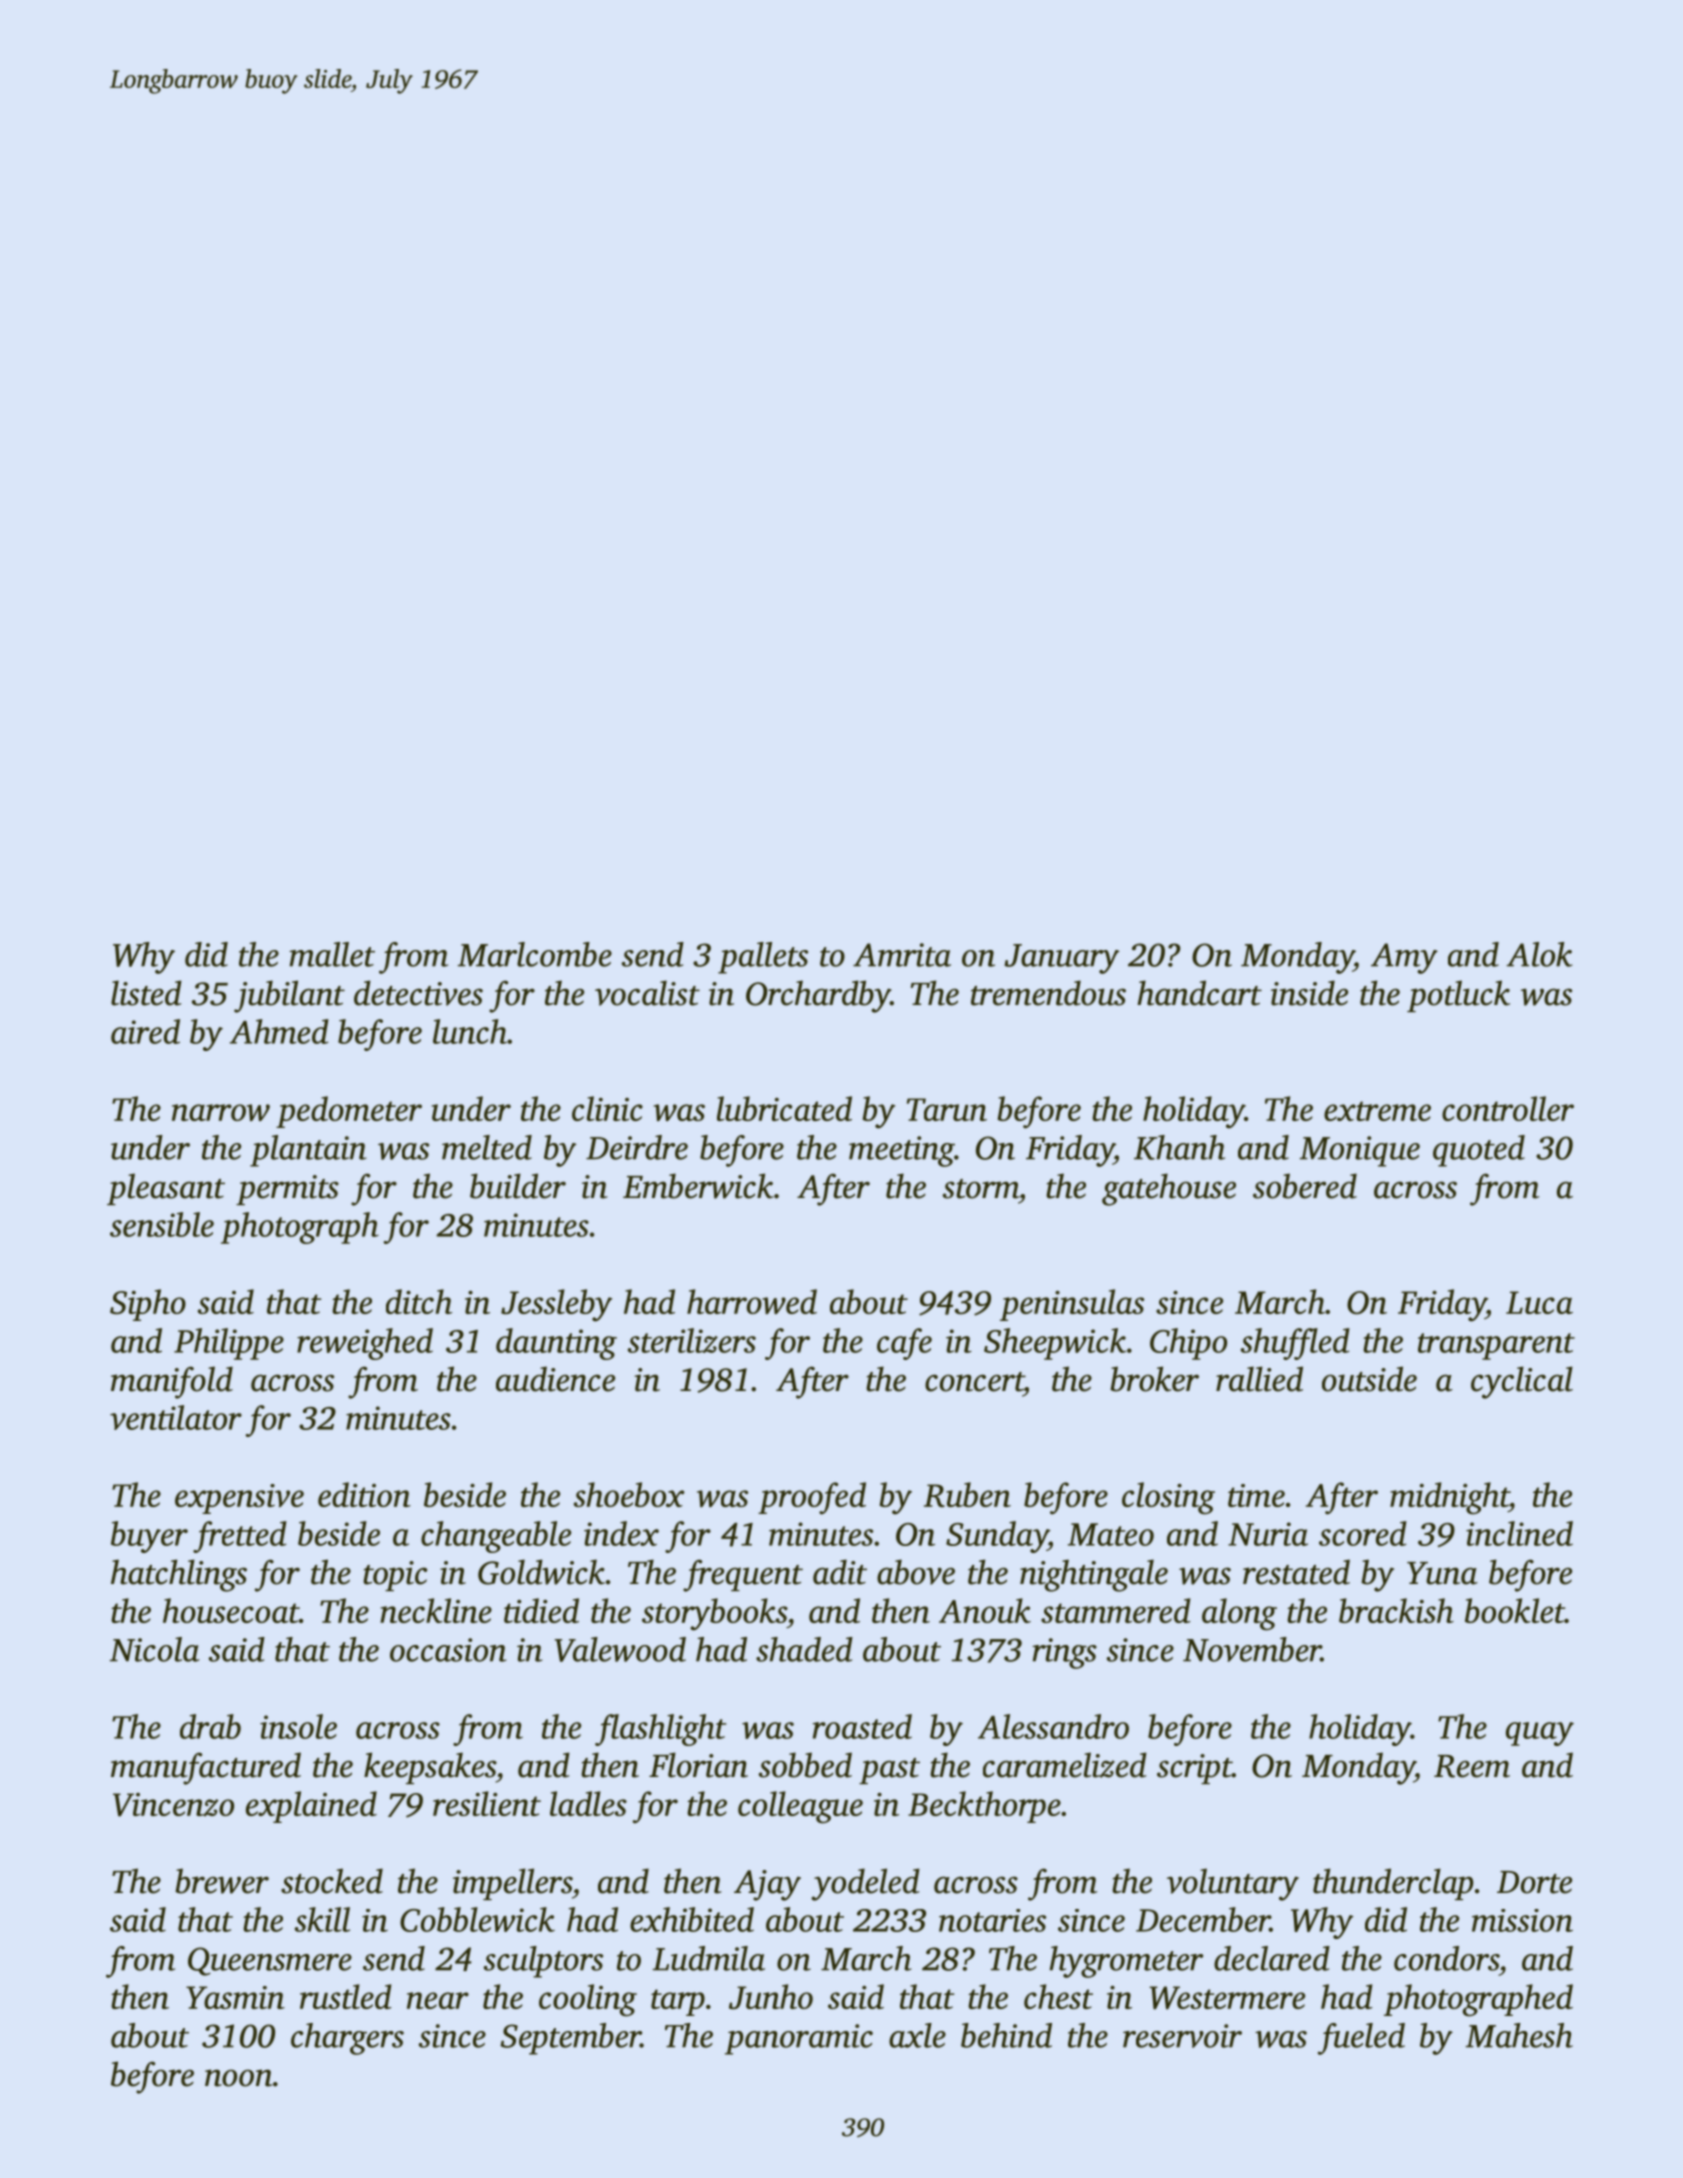 This image has height=2178, width=1683. I want to click on script, so click(1194, 1769).
